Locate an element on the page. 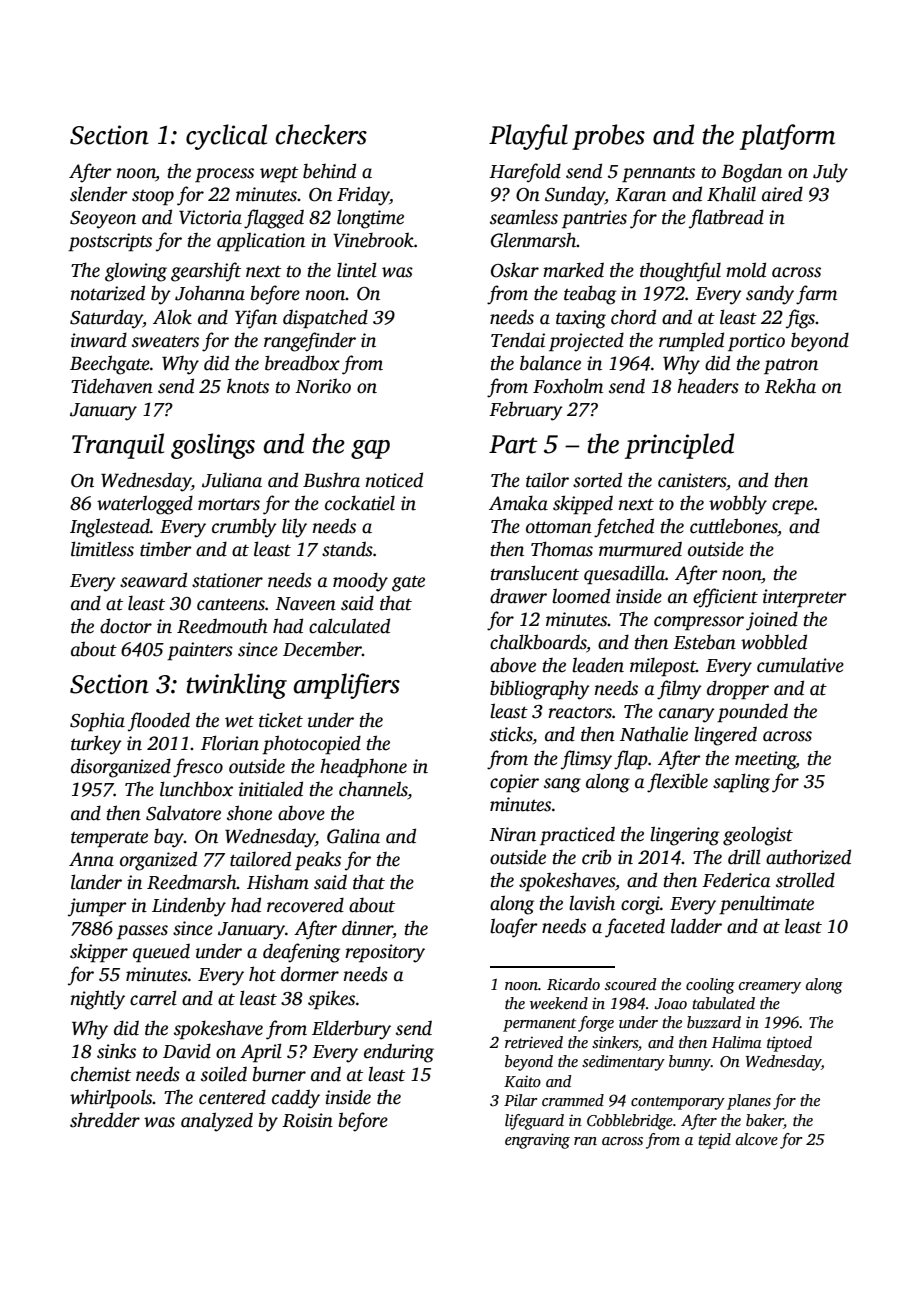 The image size is (924, 1311). burner is located at coordinates (279, 1074).
